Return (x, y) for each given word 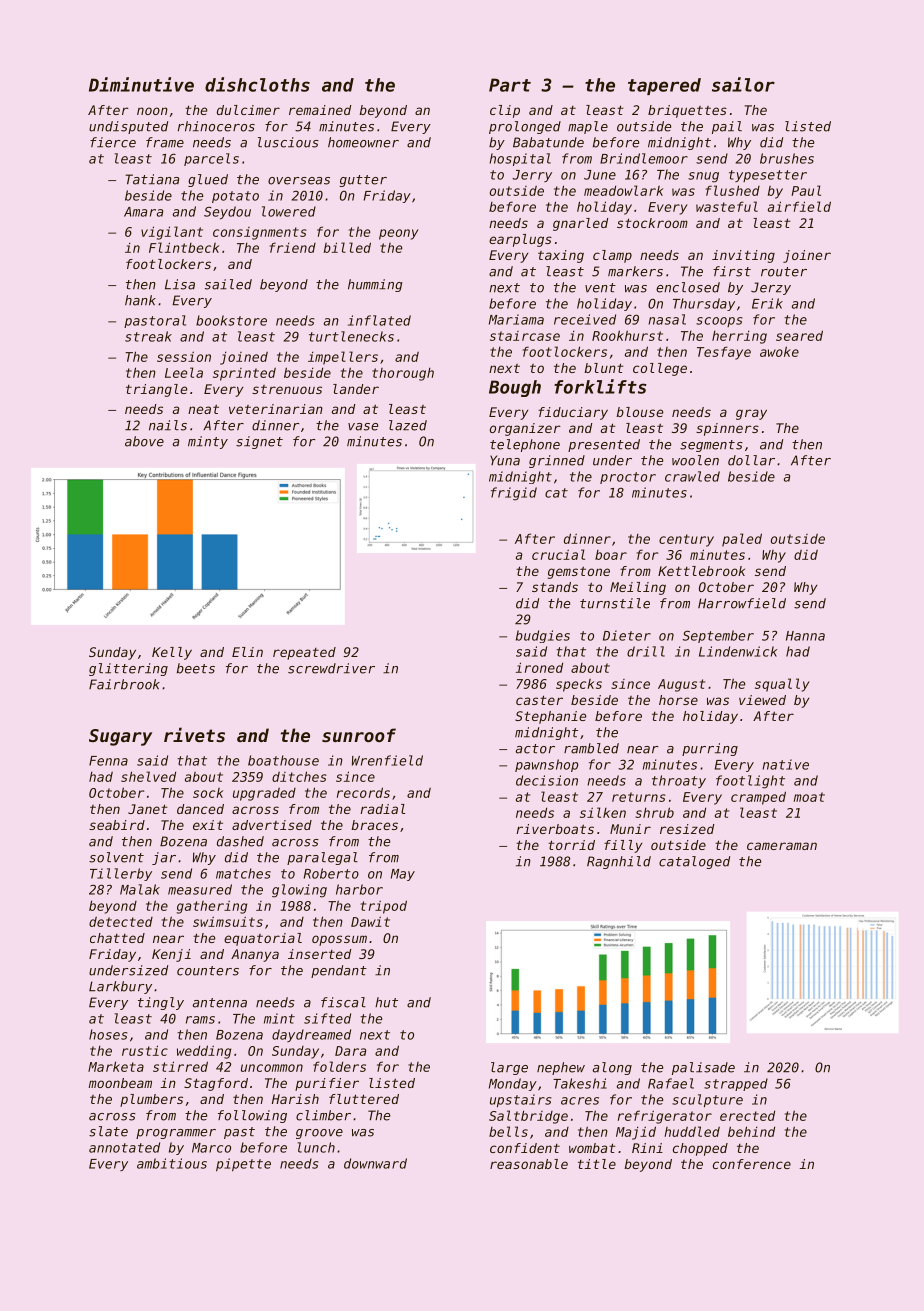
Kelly (172, 653)
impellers (343, 358)
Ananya (255, 955)
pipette (243, 1164)
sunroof (359, 735)
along (612, 1068)
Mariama (516, 319)
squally (782, 685)
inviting (743, 256)
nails (168, 425)
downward (375, 1163)
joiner (807, 256)
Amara (143, 212)
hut (386, 1002)
